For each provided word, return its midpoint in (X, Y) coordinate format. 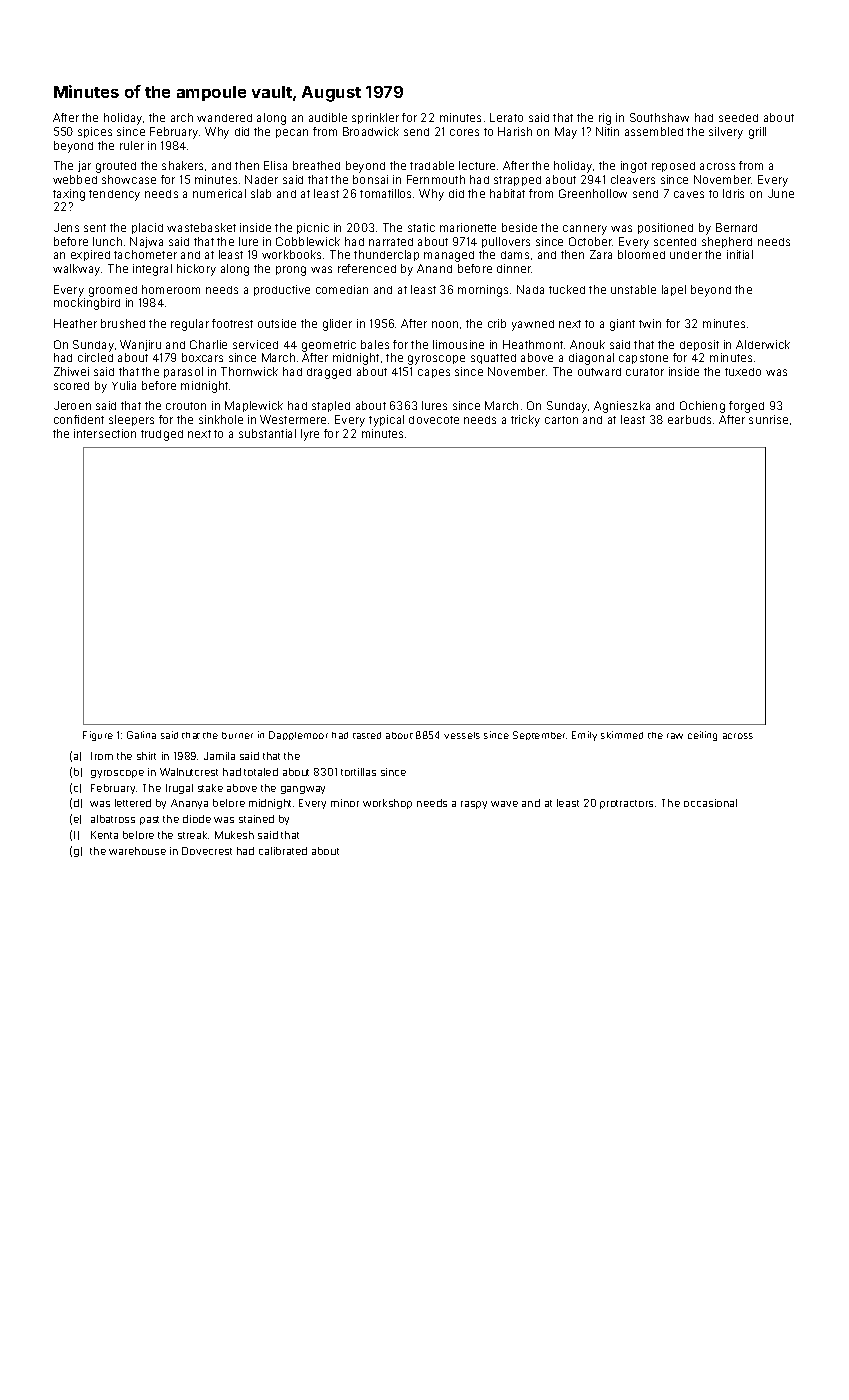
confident (79, 419)
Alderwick (763, 344)
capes (434, 373)
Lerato (506, 117)
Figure (98, 736)
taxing (69, 195)
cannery (585, 230)
